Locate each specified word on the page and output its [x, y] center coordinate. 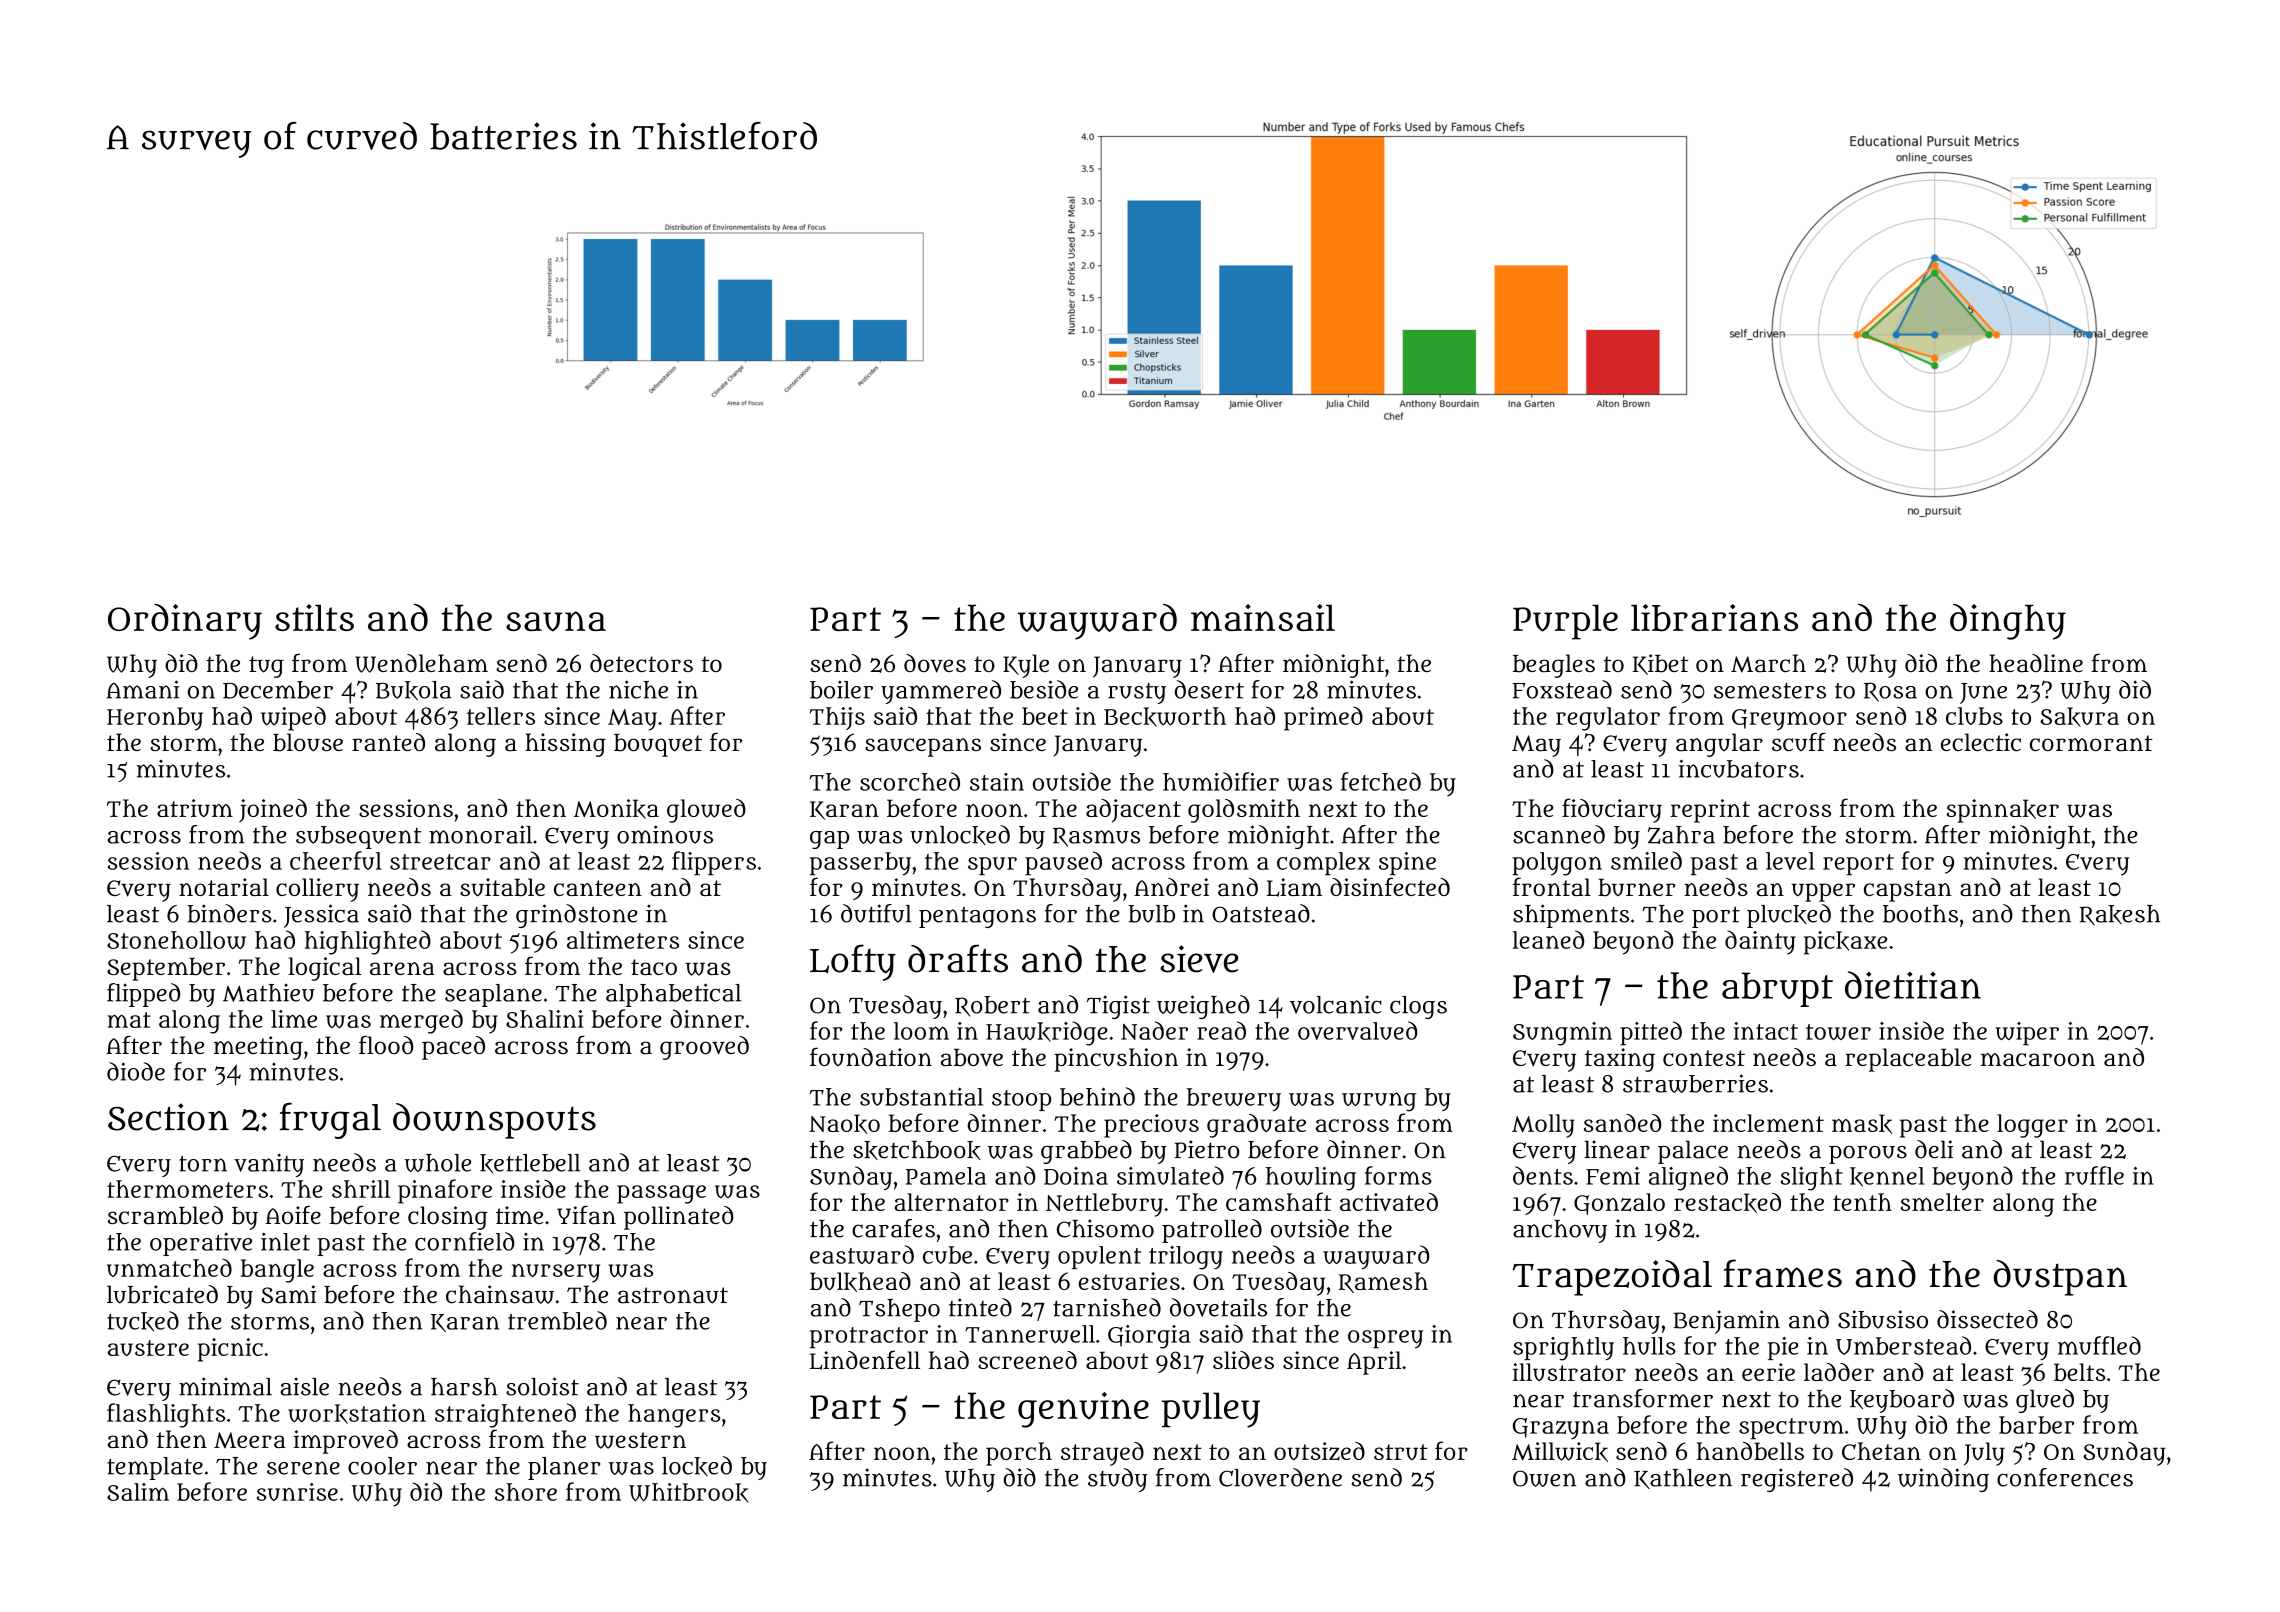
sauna [556, 621]
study [1118, 1480]
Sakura [2079, 717]
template [155, 1468]
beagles [1554, 666]
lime [294, 1019]
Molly [1543, 1126]
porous [1868, 1155]
